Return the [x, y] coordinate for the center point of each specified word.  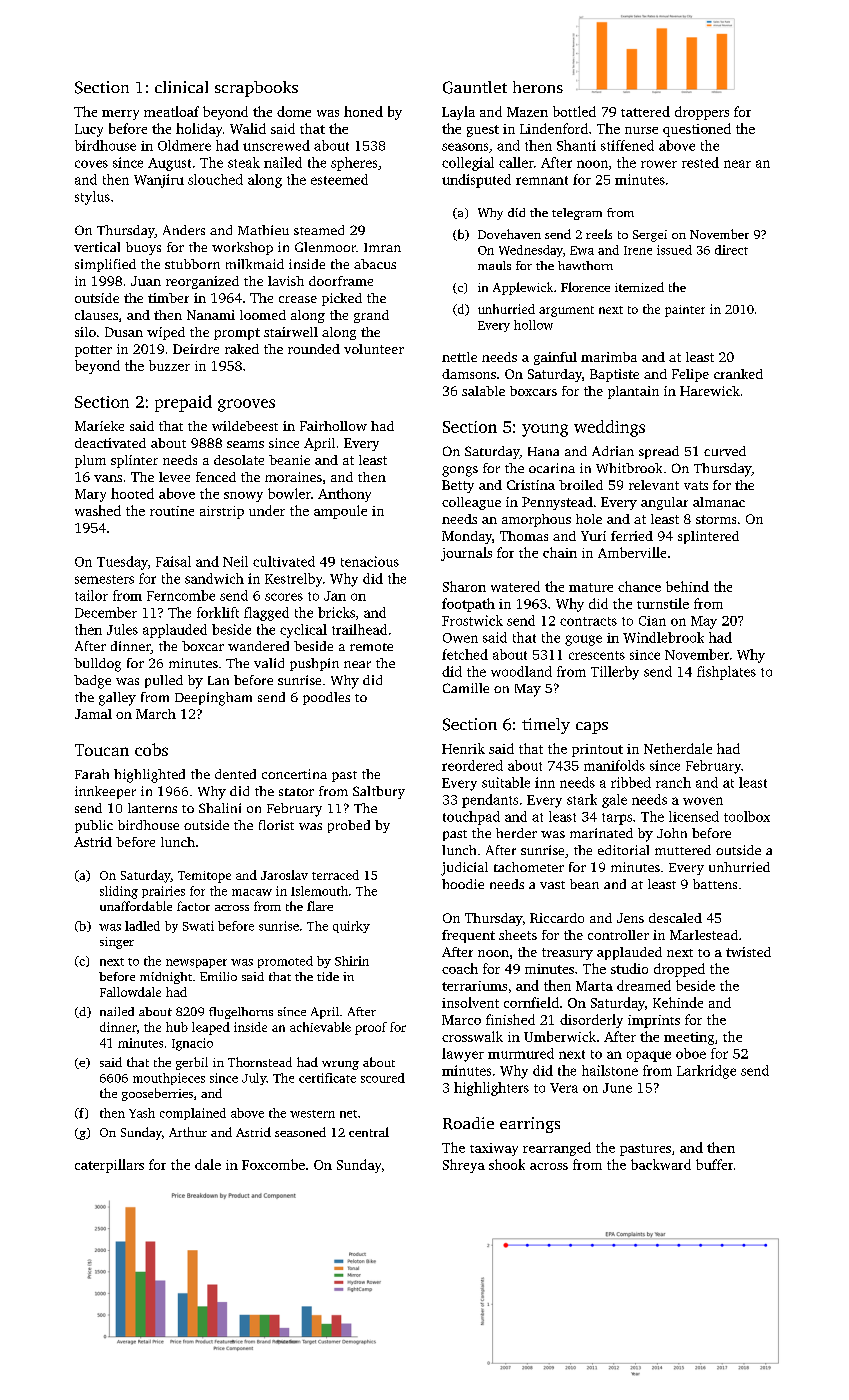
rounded [314, 349]
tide [328, 976]
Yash [142, 1113]
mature [591, 587]
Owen [460, 638]
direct [731, 250]
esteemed [339, 179]
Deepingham [213, 699]
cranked [738, 374]
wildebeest [245, 426]
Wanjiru [159, 181]
